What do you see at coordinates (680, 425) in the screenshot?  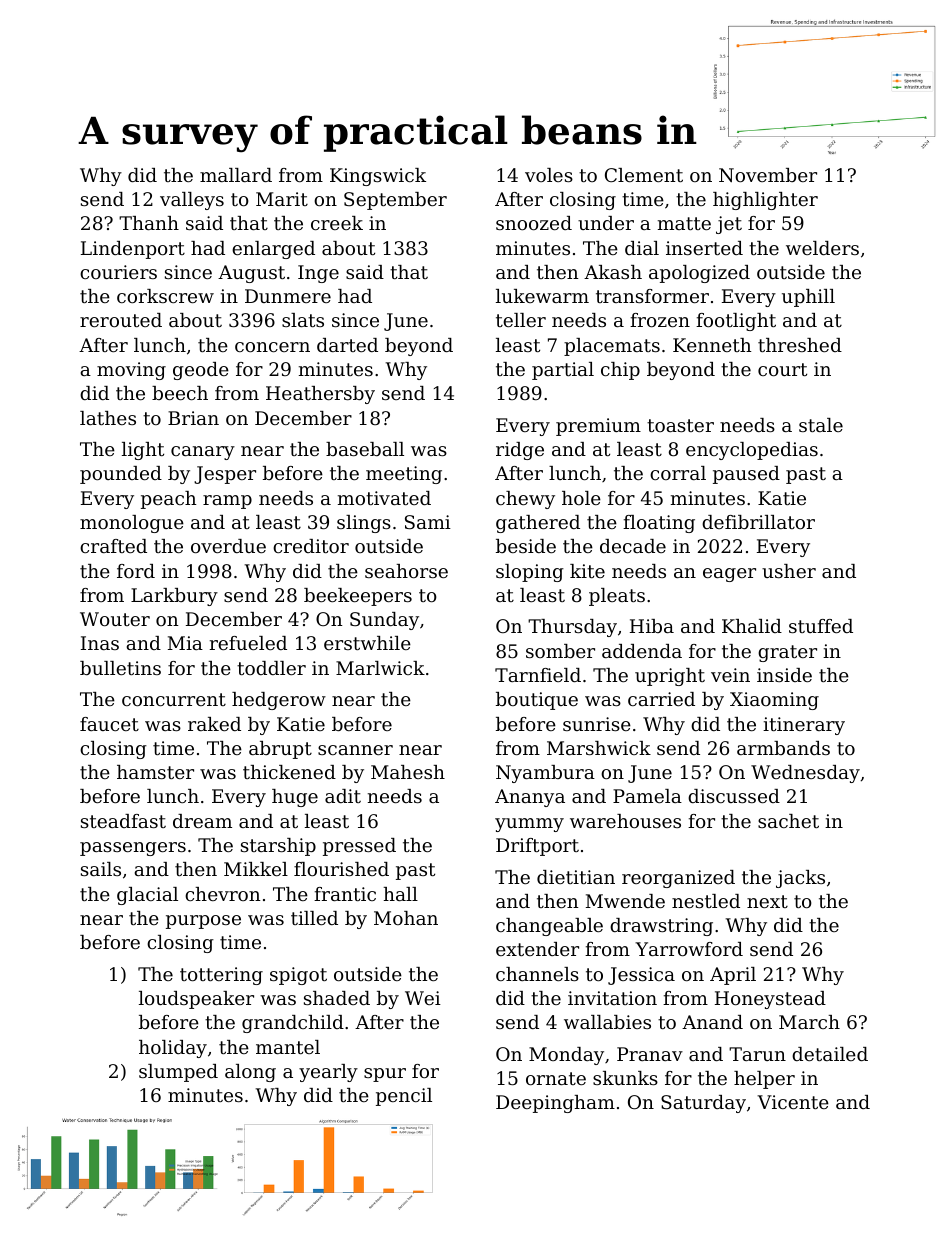 I see `toaster` at bounding box center [680, 425].
